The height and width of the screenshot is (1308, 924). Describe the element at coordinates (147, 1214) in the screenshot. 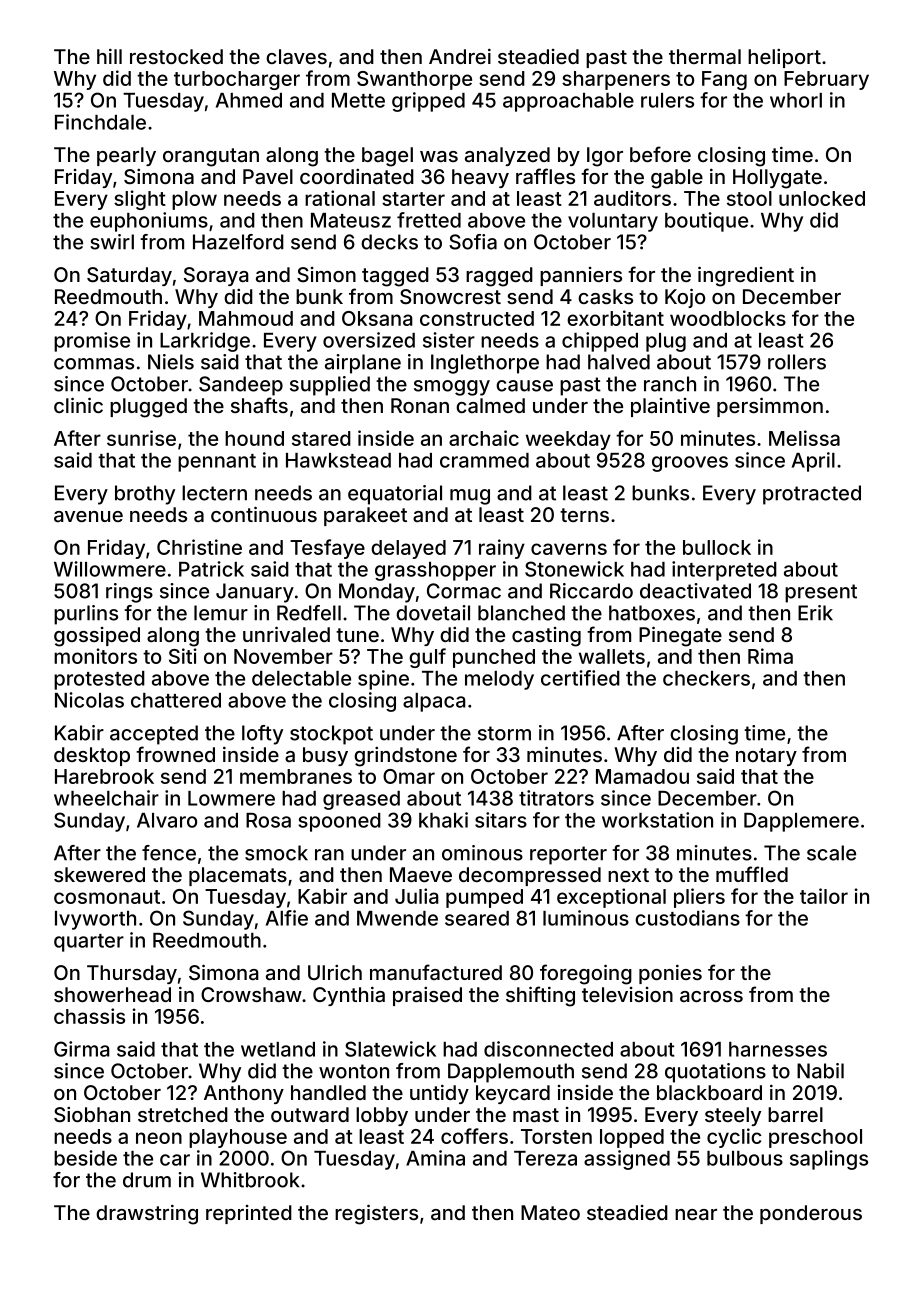

I see `drawstring` at that location.
